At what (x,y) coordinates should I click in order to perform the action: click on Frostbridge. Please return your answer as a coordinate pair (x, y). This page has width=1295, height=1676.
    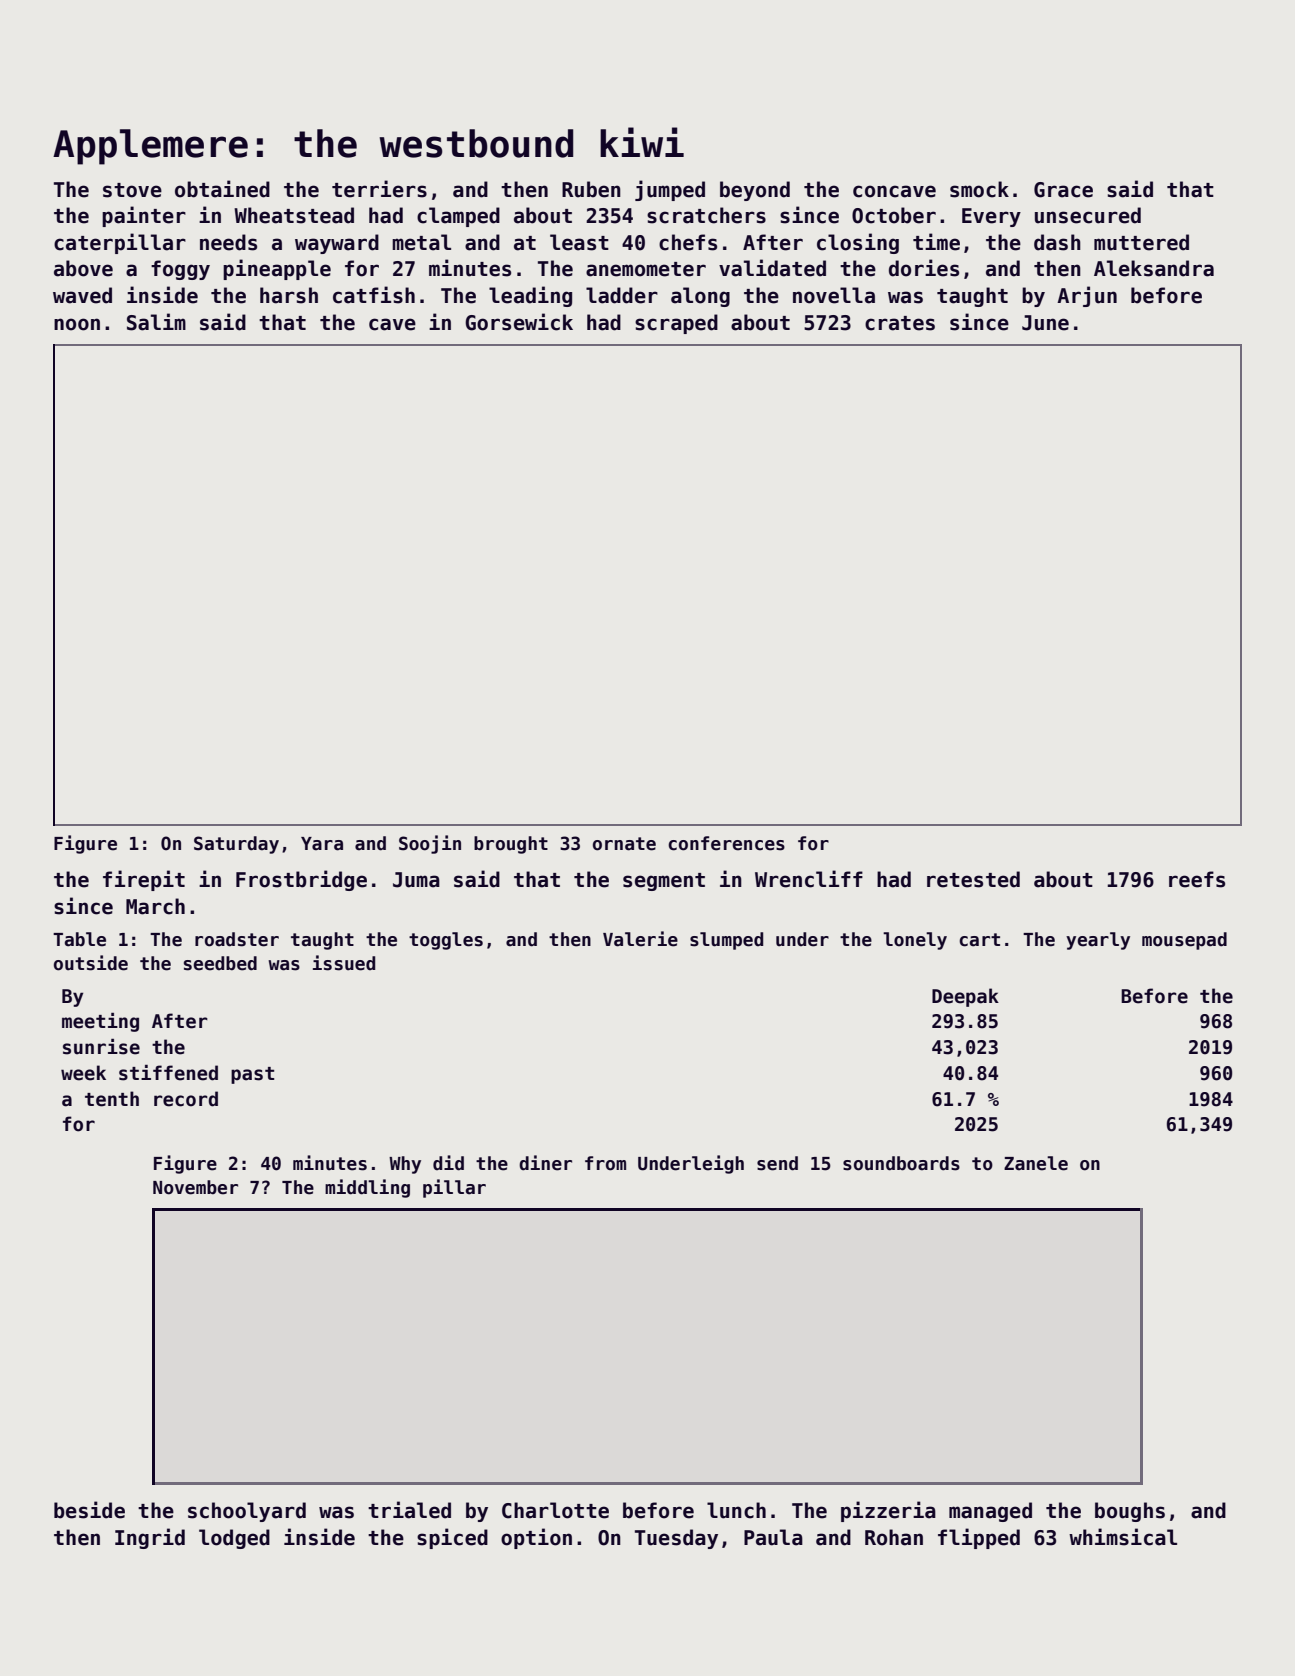
    Looking at the image, I should click on (301, 880).
